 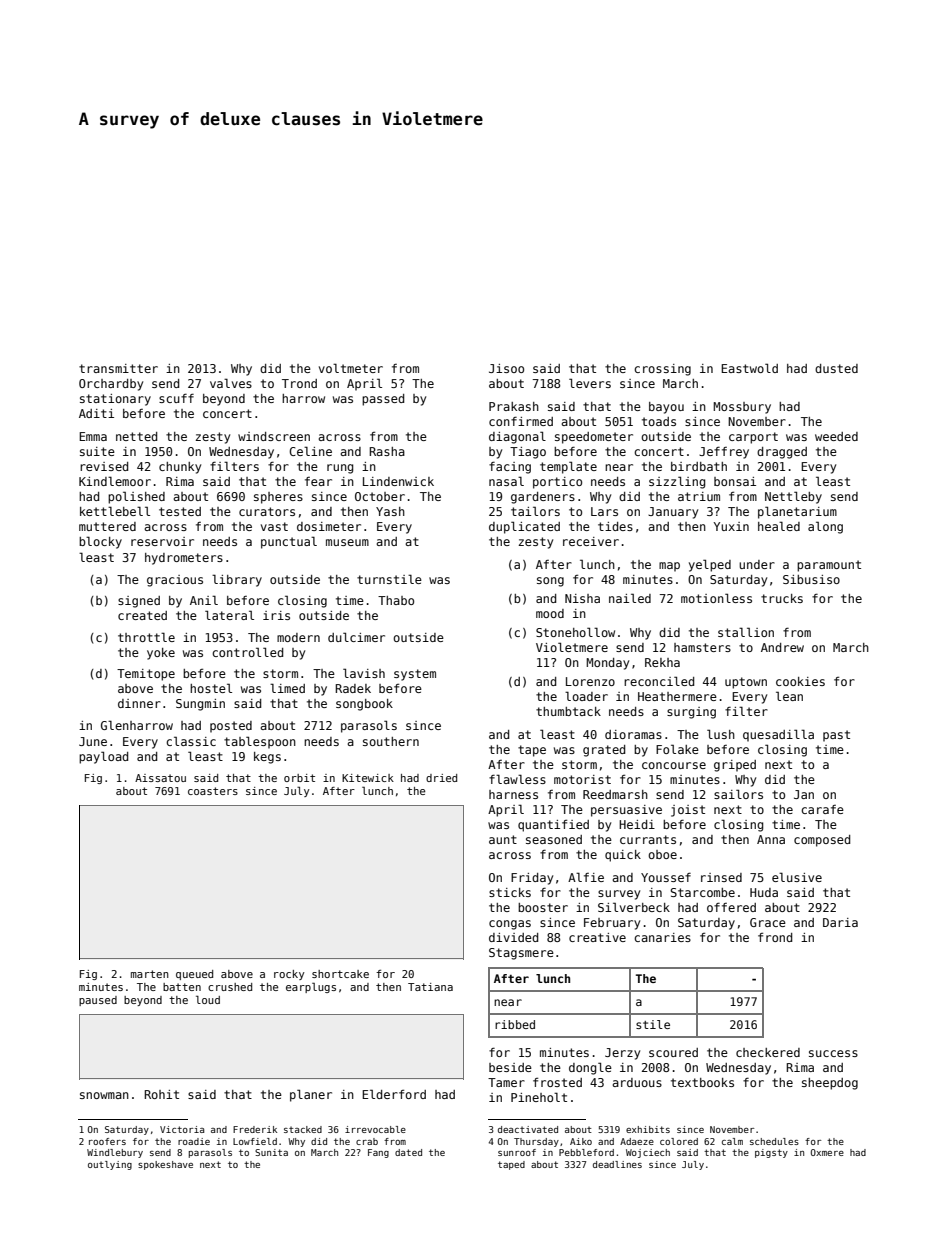 I want to click on signed, so click(x=139, y=602).
